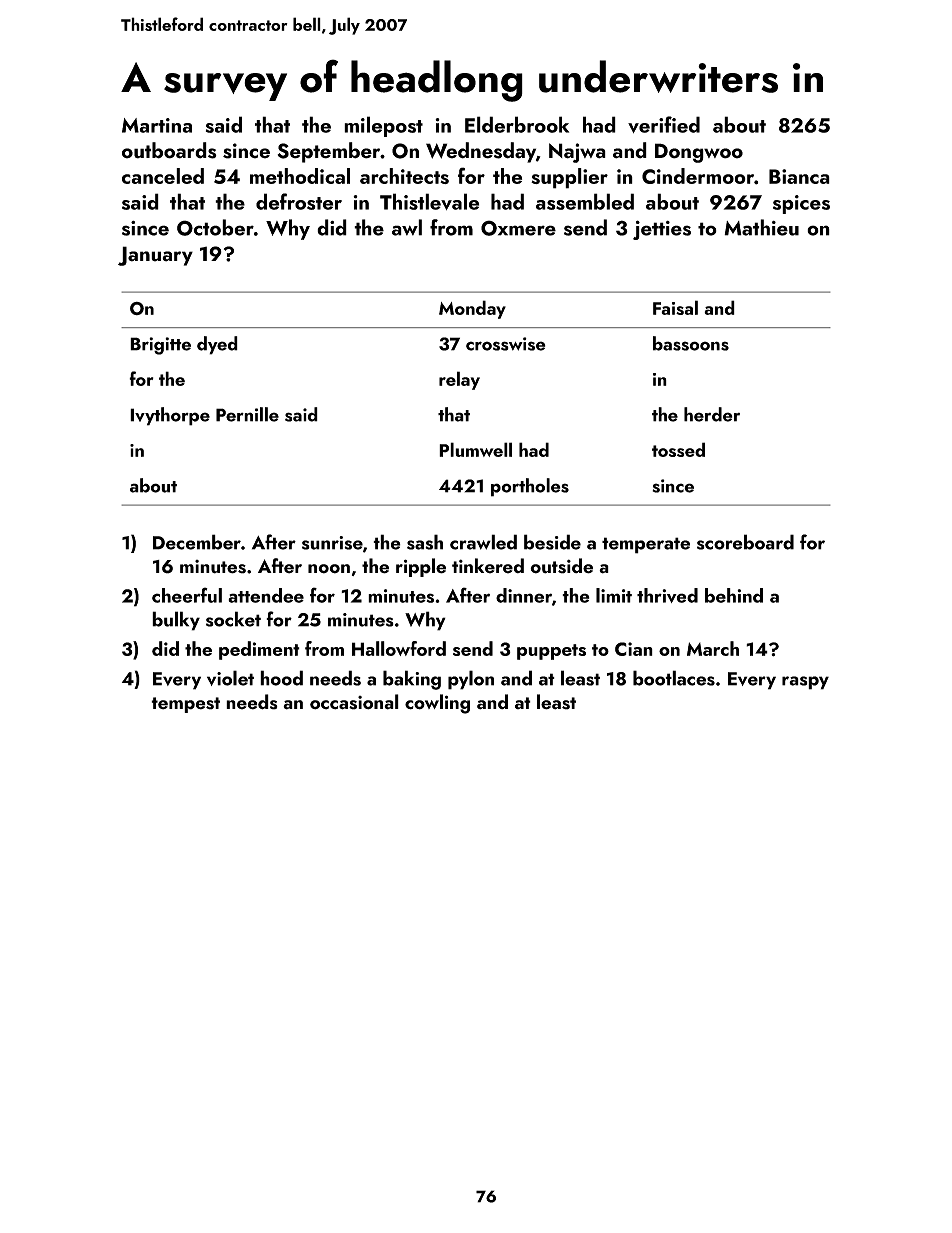 Image resolution: width=952 pixels, height=1233 pixels. I want to click on Ivythorpe, so click(170, 416).
